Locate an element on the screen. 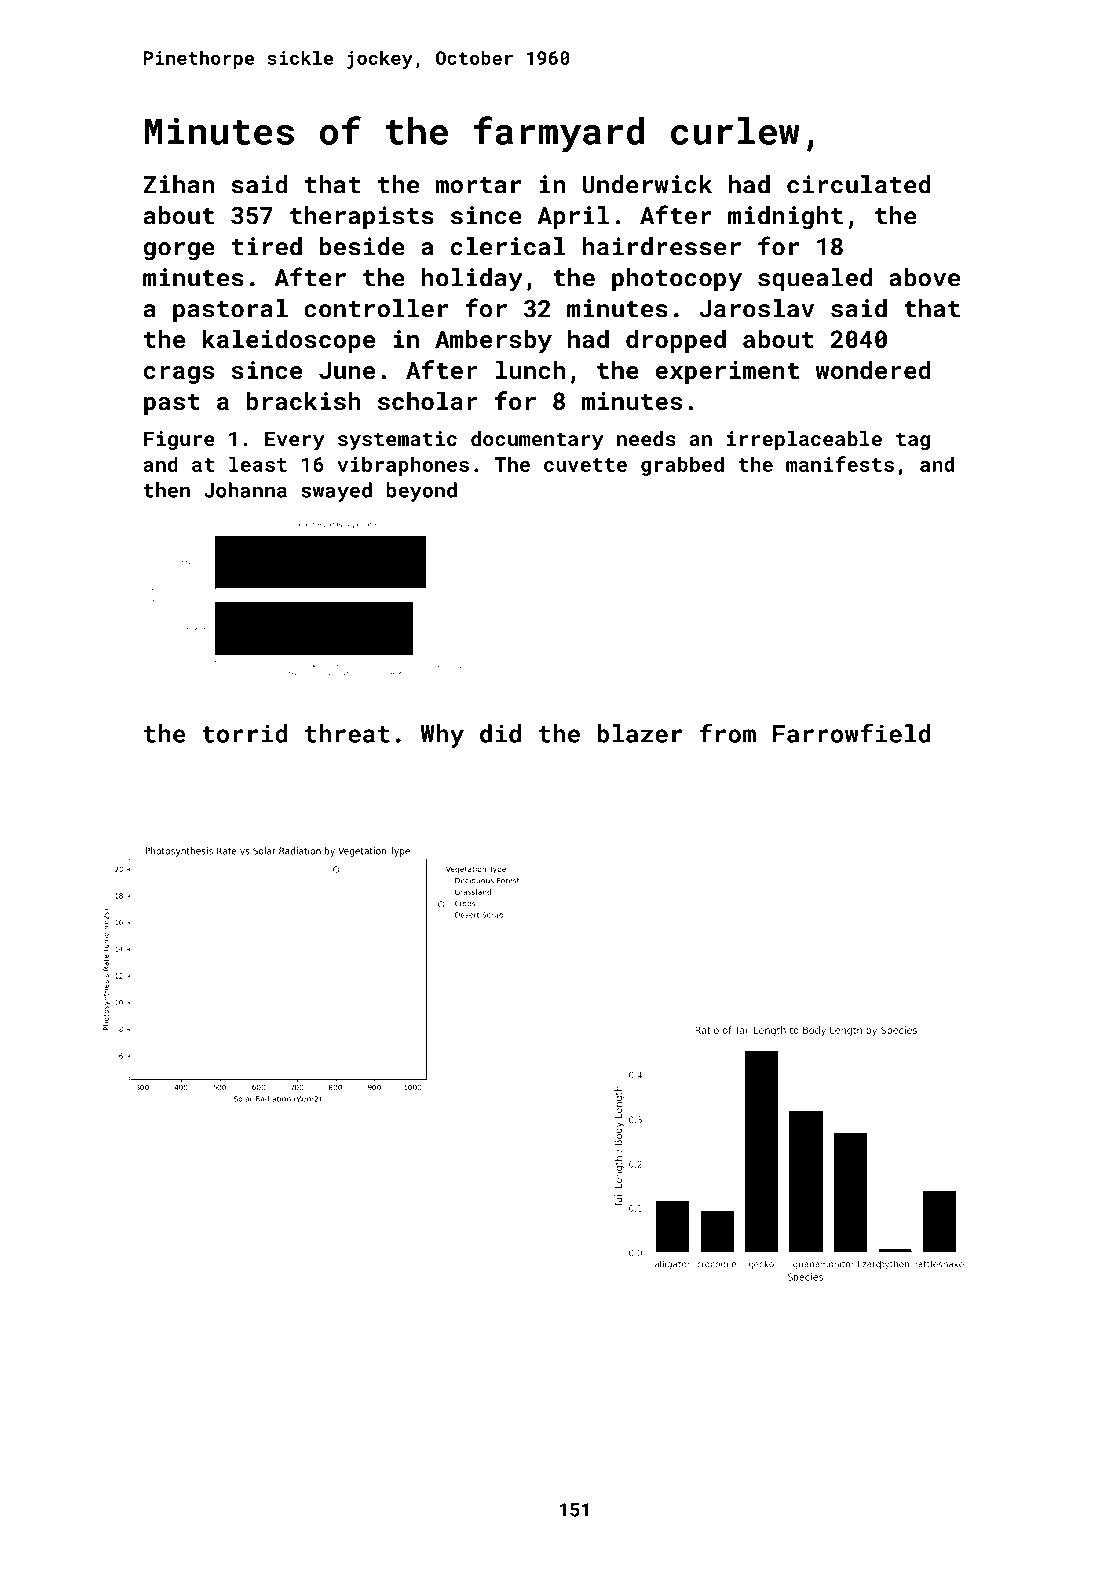 The image size is (1116, 1578). Farrowfield is located at coordinates (852, 733).
